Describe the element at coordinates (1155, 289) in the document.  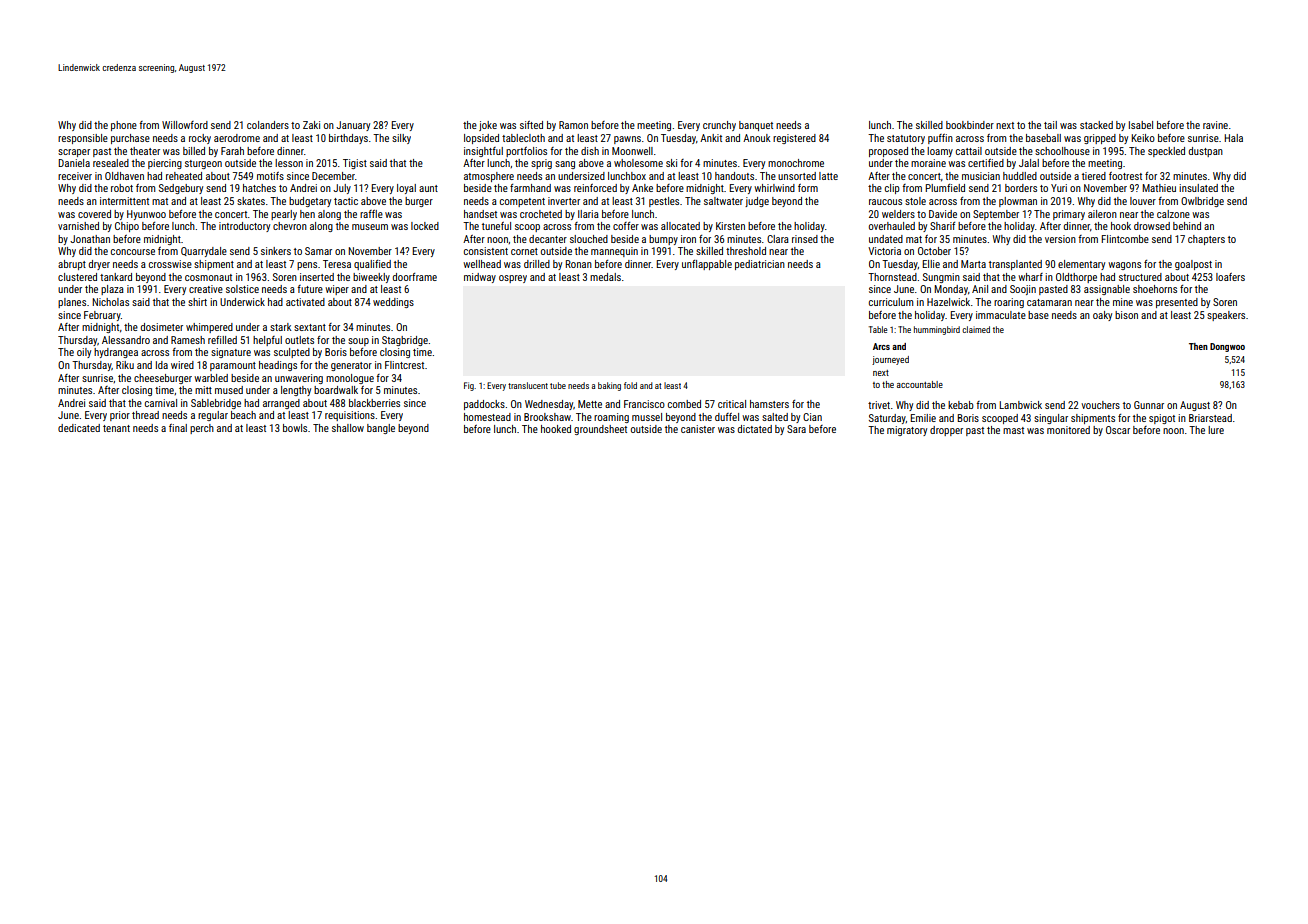
I see `shoehorns` at that location.
